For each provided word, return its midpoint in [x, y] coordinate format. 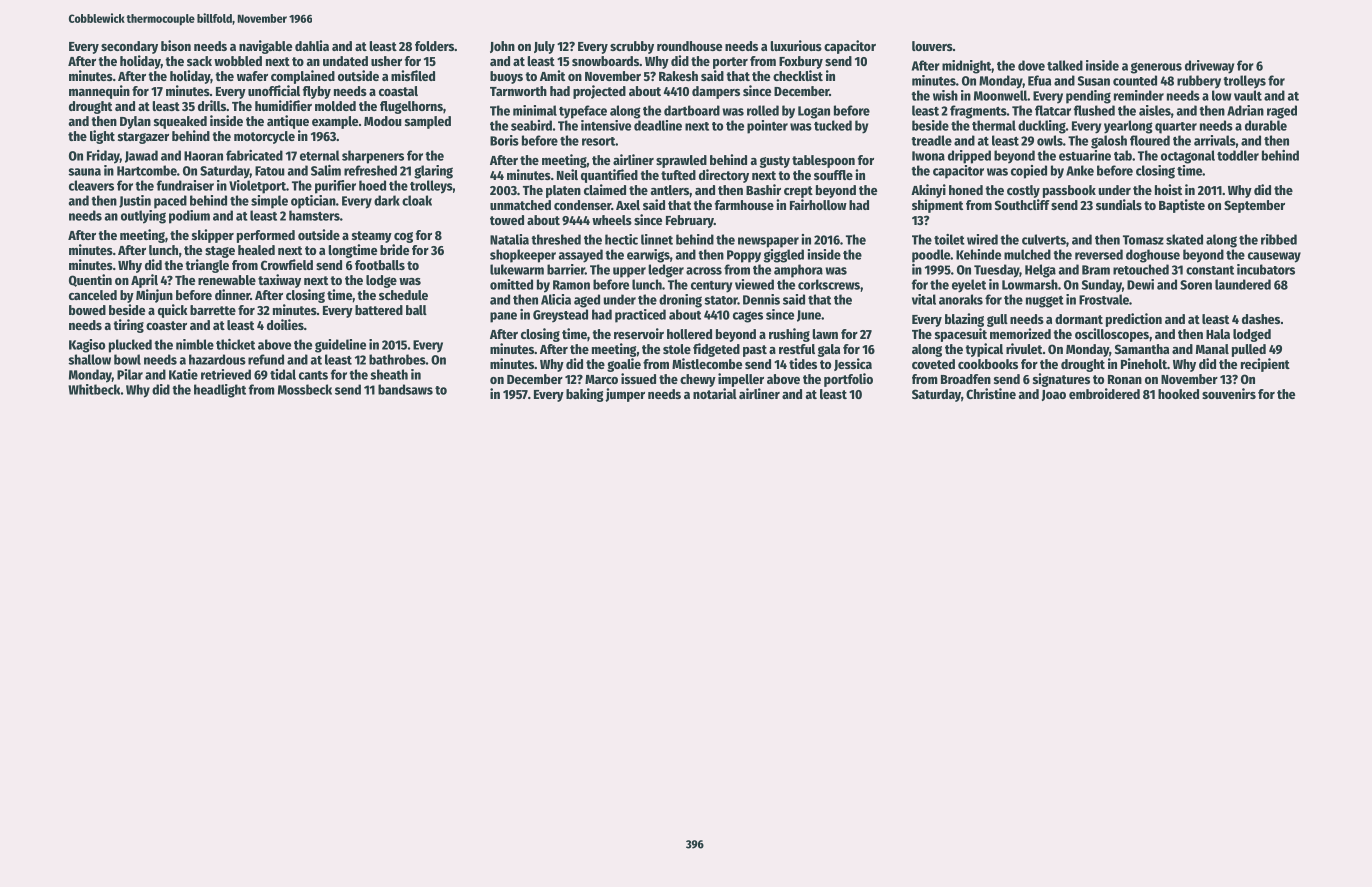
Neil [567, 174]
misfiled [413, 75]
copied [1029, 172]
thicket [235, 344]
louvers [932, 46]
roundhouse [689, 46]
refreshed [370, 170]
